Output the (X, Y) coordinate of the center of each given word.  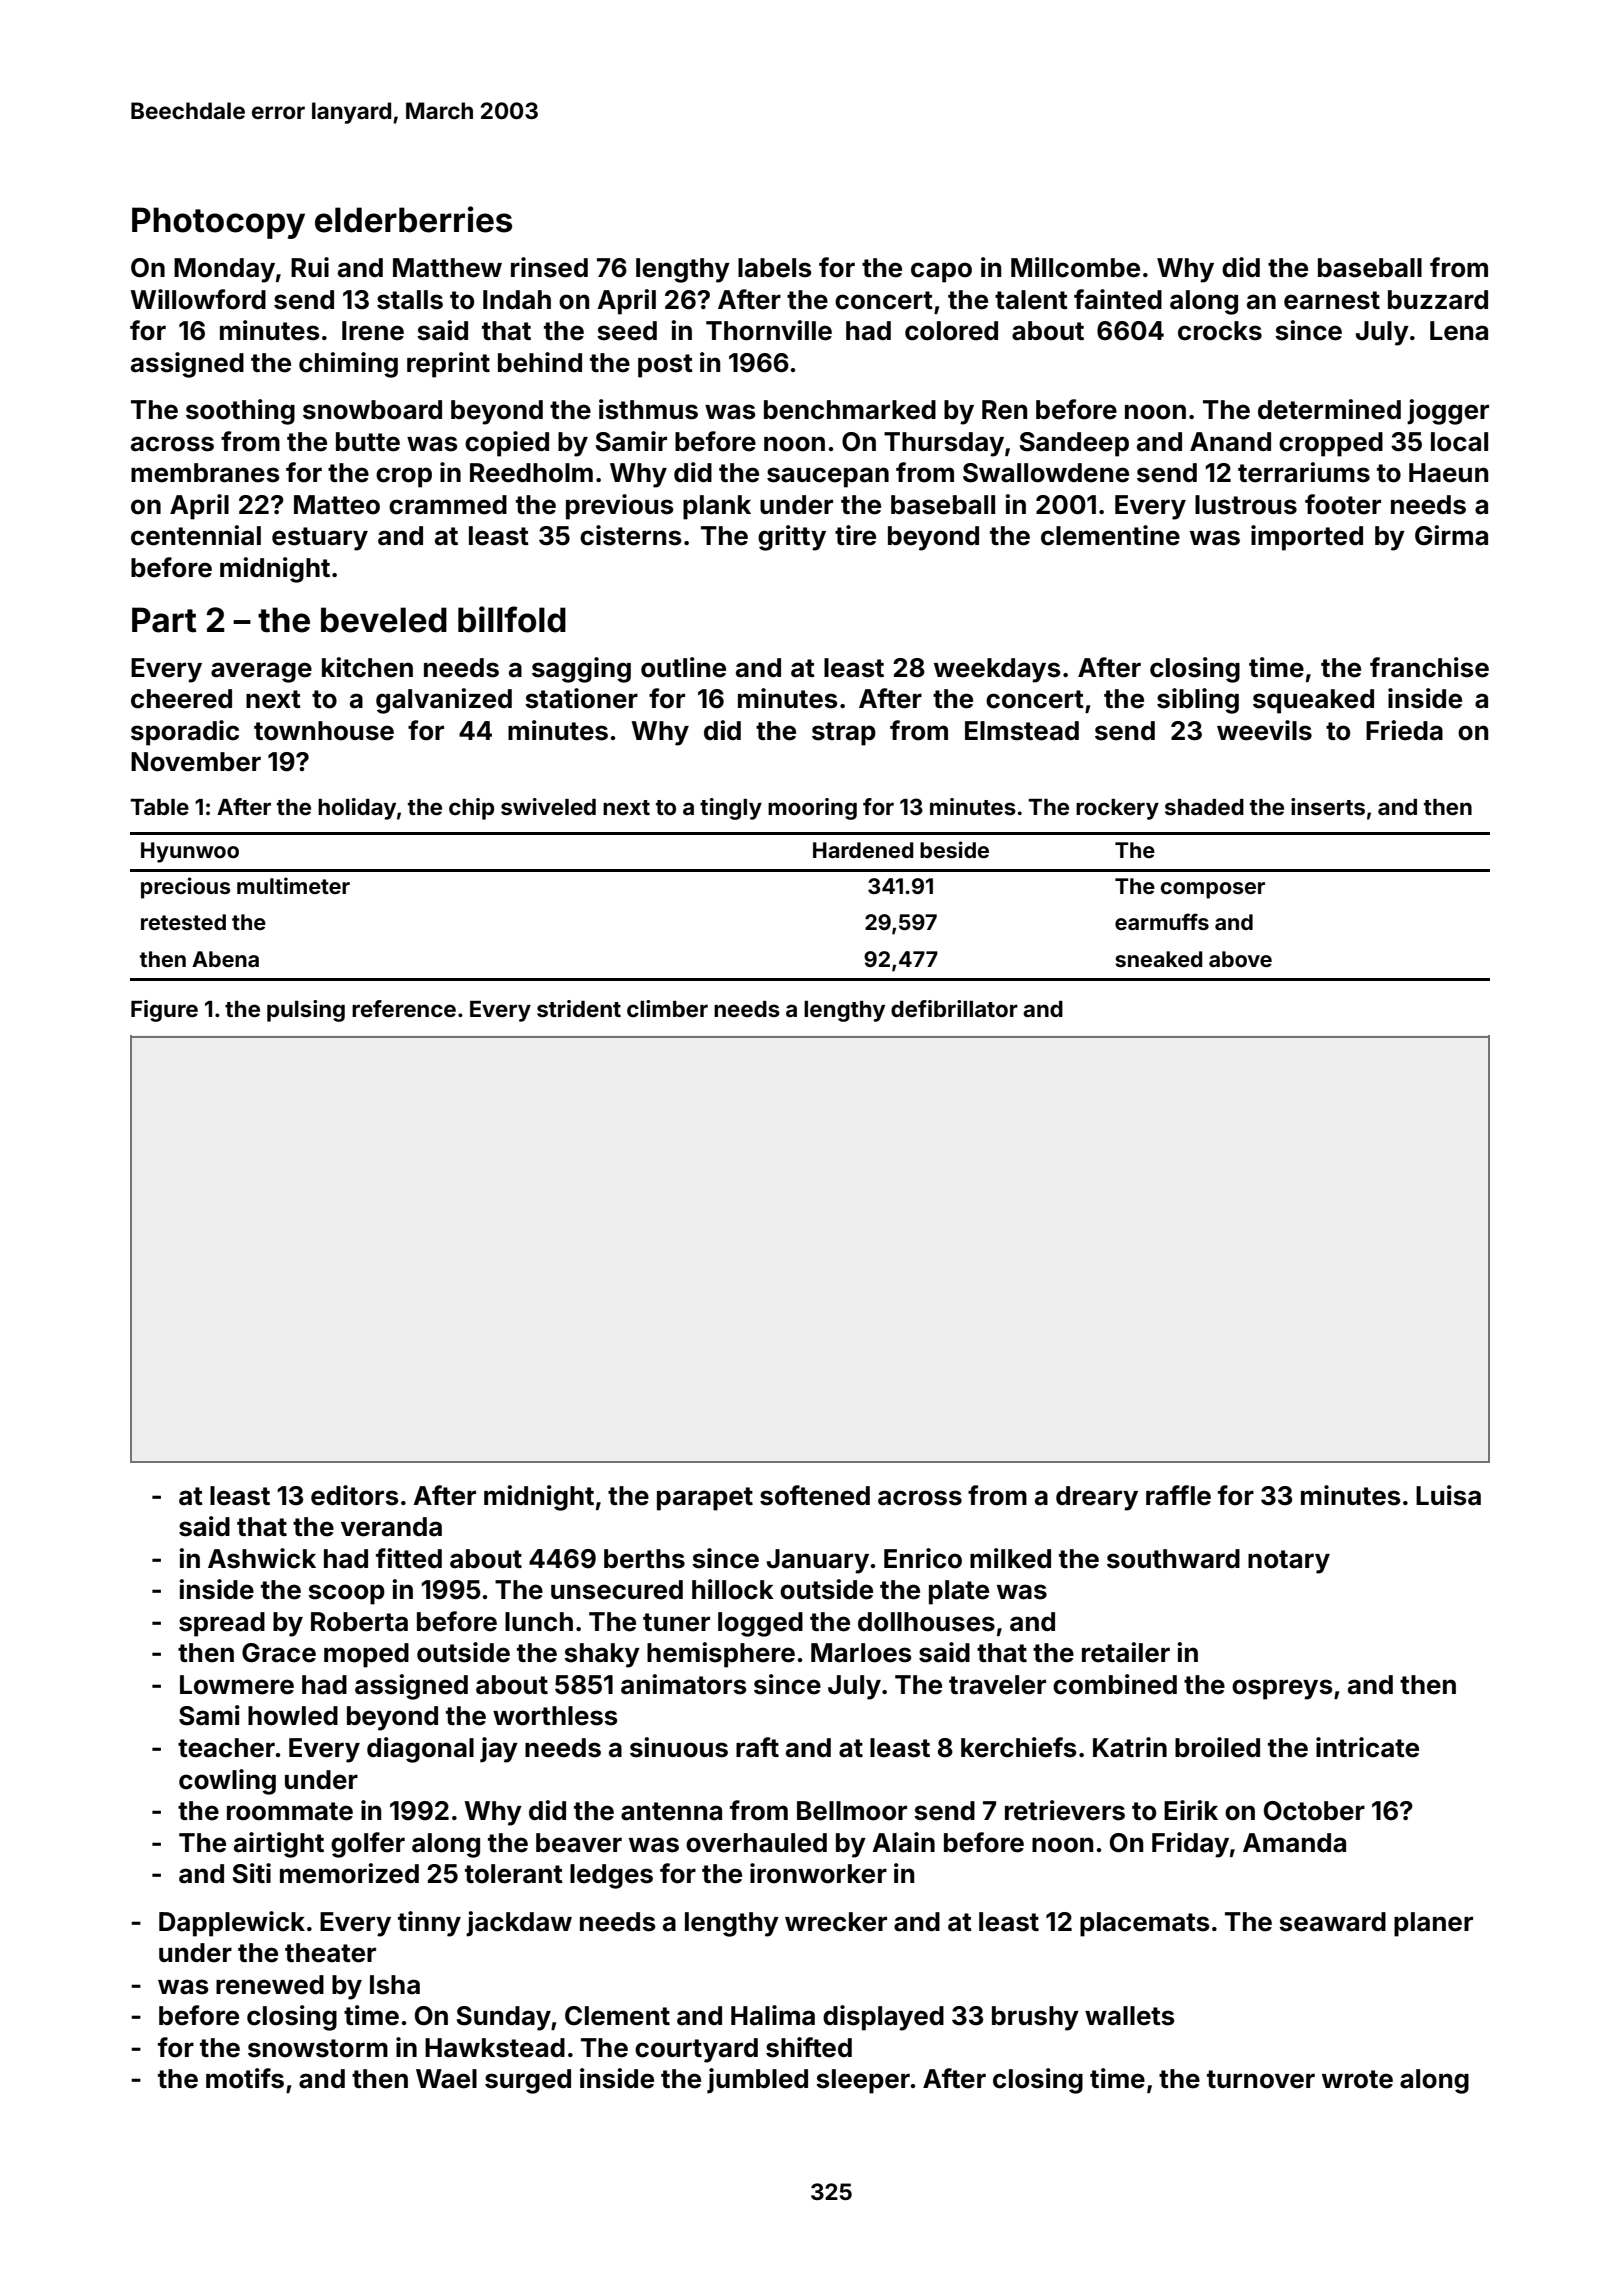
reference (404, 1008)
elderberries (413, 219)
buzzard (1438, 300)
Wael (446, 2079)
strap (844, 734)
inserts (1328, 807)
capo (941, 272)
